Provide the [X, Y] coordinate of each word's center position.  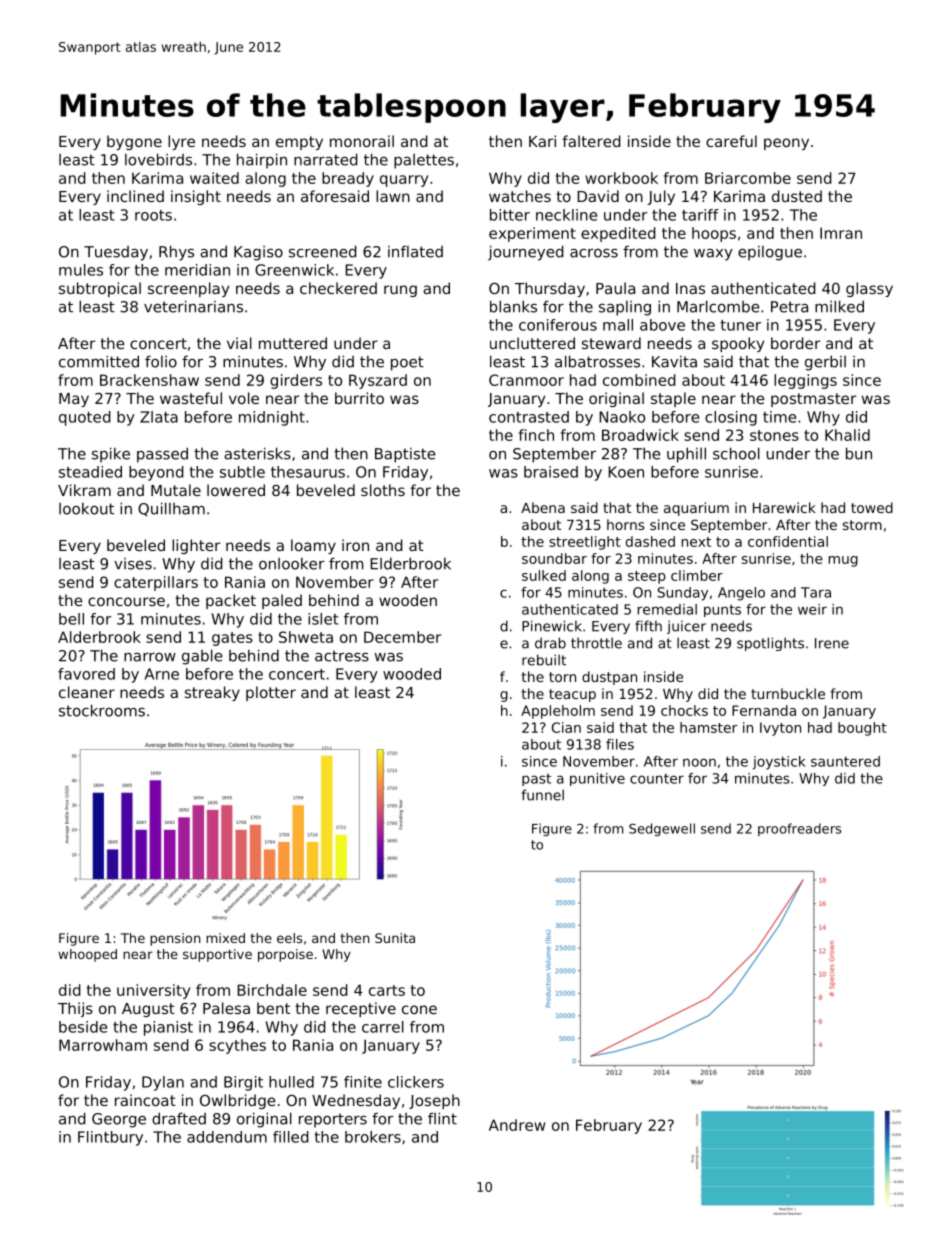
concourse [126, 601]
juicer [686, 627]
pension [175, 939]
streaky [212, 693]
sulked [544, 575]
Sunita [395, 938]
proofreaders [799, 829]
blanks [513, 306]
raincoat [145, 1100]
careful [731, 141]
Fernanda [764, 710]
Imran [841, 233]
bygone [134, 142]
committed [99, 361]
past [536, 780]
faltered [591, 141]
